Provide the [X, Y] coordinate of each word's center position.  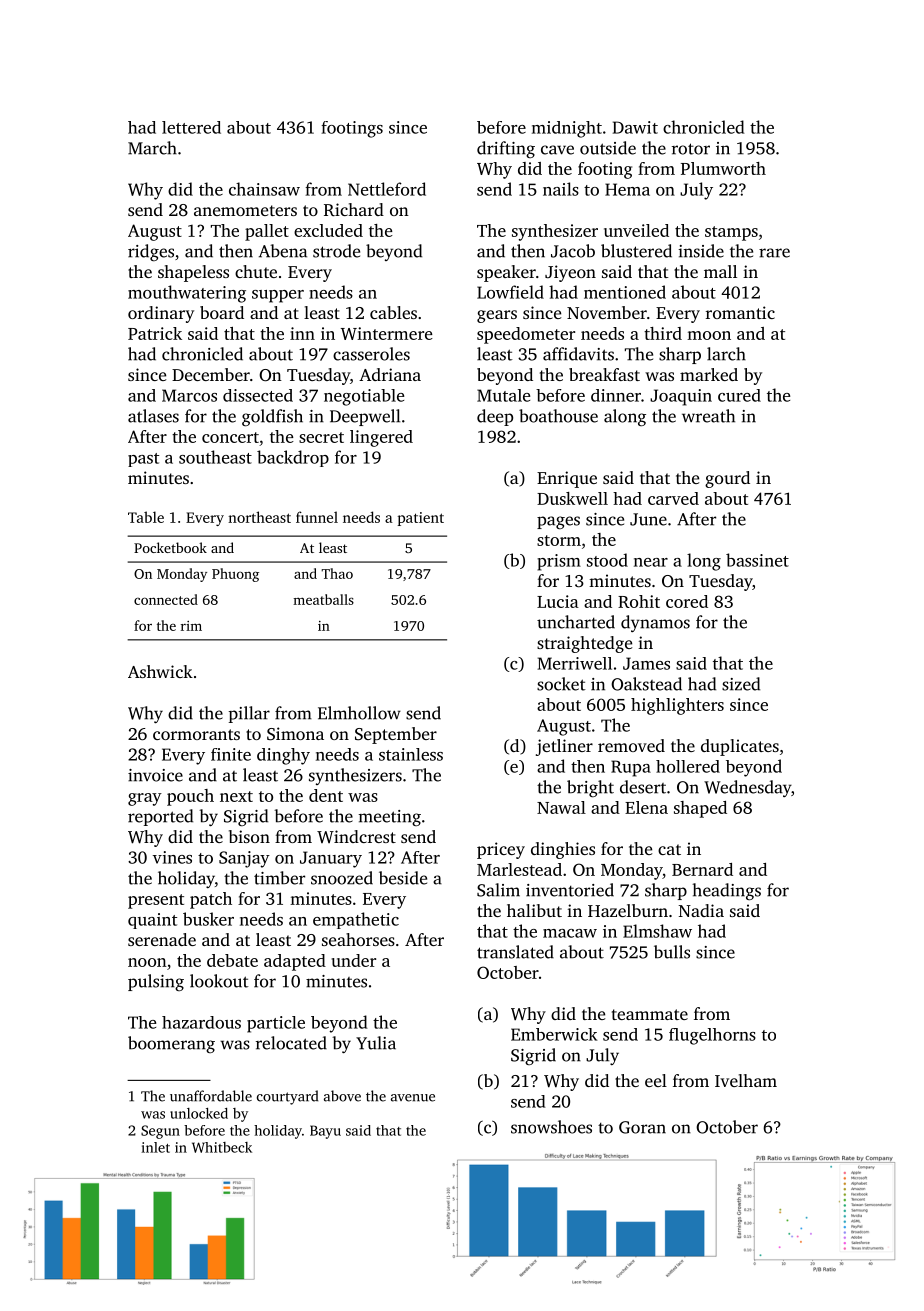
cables [393, 312]
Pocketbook [170, 547]
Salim [498, 890]
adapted [295, 962]
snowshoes [551, 1127]
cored [687, 601]
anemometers [245, 210]
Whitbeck [222, 1147]
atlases [153, 416]
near [651, 562]
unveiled [636, 230]
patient [421, 519]
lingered [381, 438]
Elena [646, 807]
